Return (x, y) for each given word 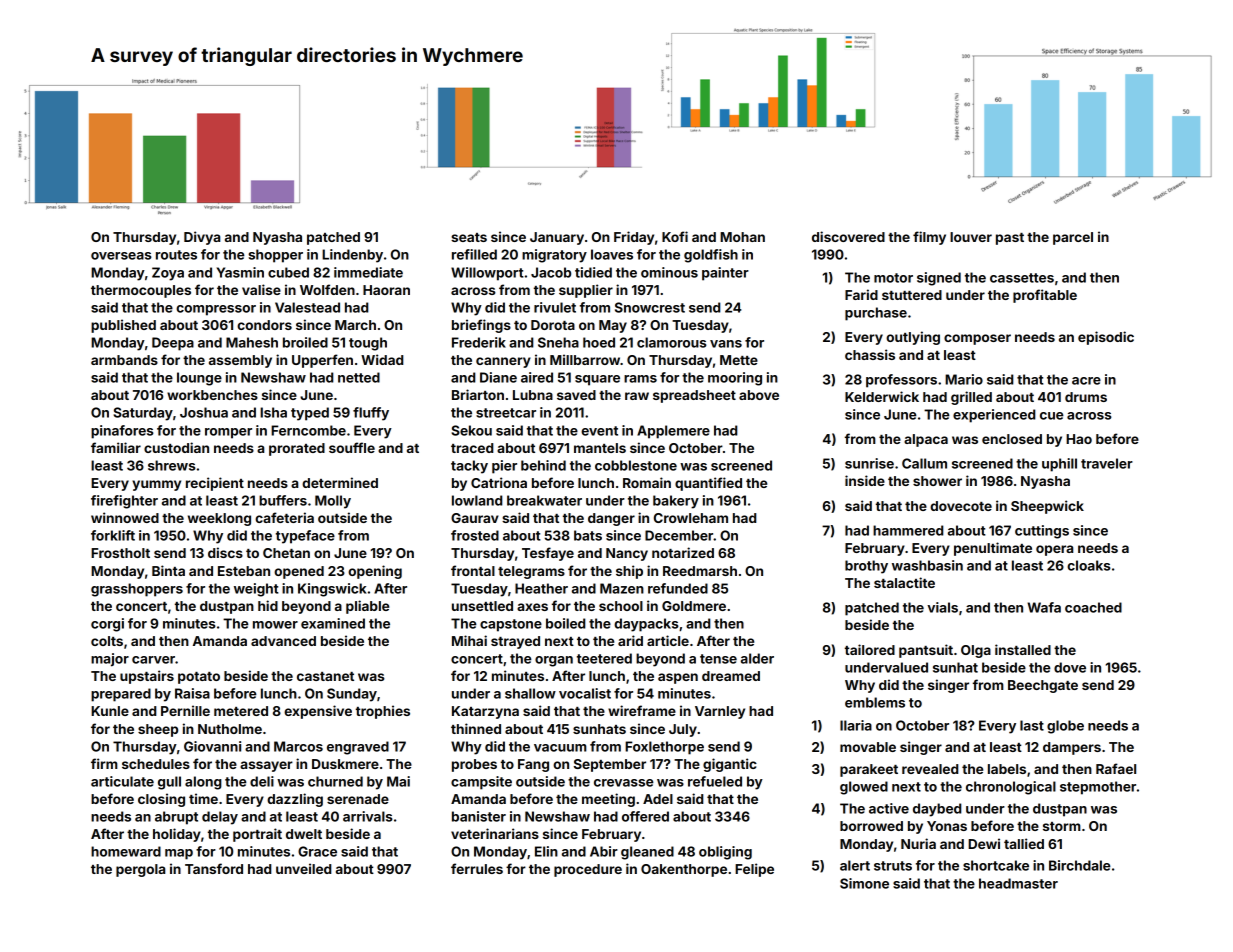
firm (104, 763)
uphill (1059, 465)
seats (469, 237)
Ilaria (856, 725)
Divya (202, 238)
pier (504, 467)
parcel (1073, 238)
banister (479, 816)
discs (225, 552)
